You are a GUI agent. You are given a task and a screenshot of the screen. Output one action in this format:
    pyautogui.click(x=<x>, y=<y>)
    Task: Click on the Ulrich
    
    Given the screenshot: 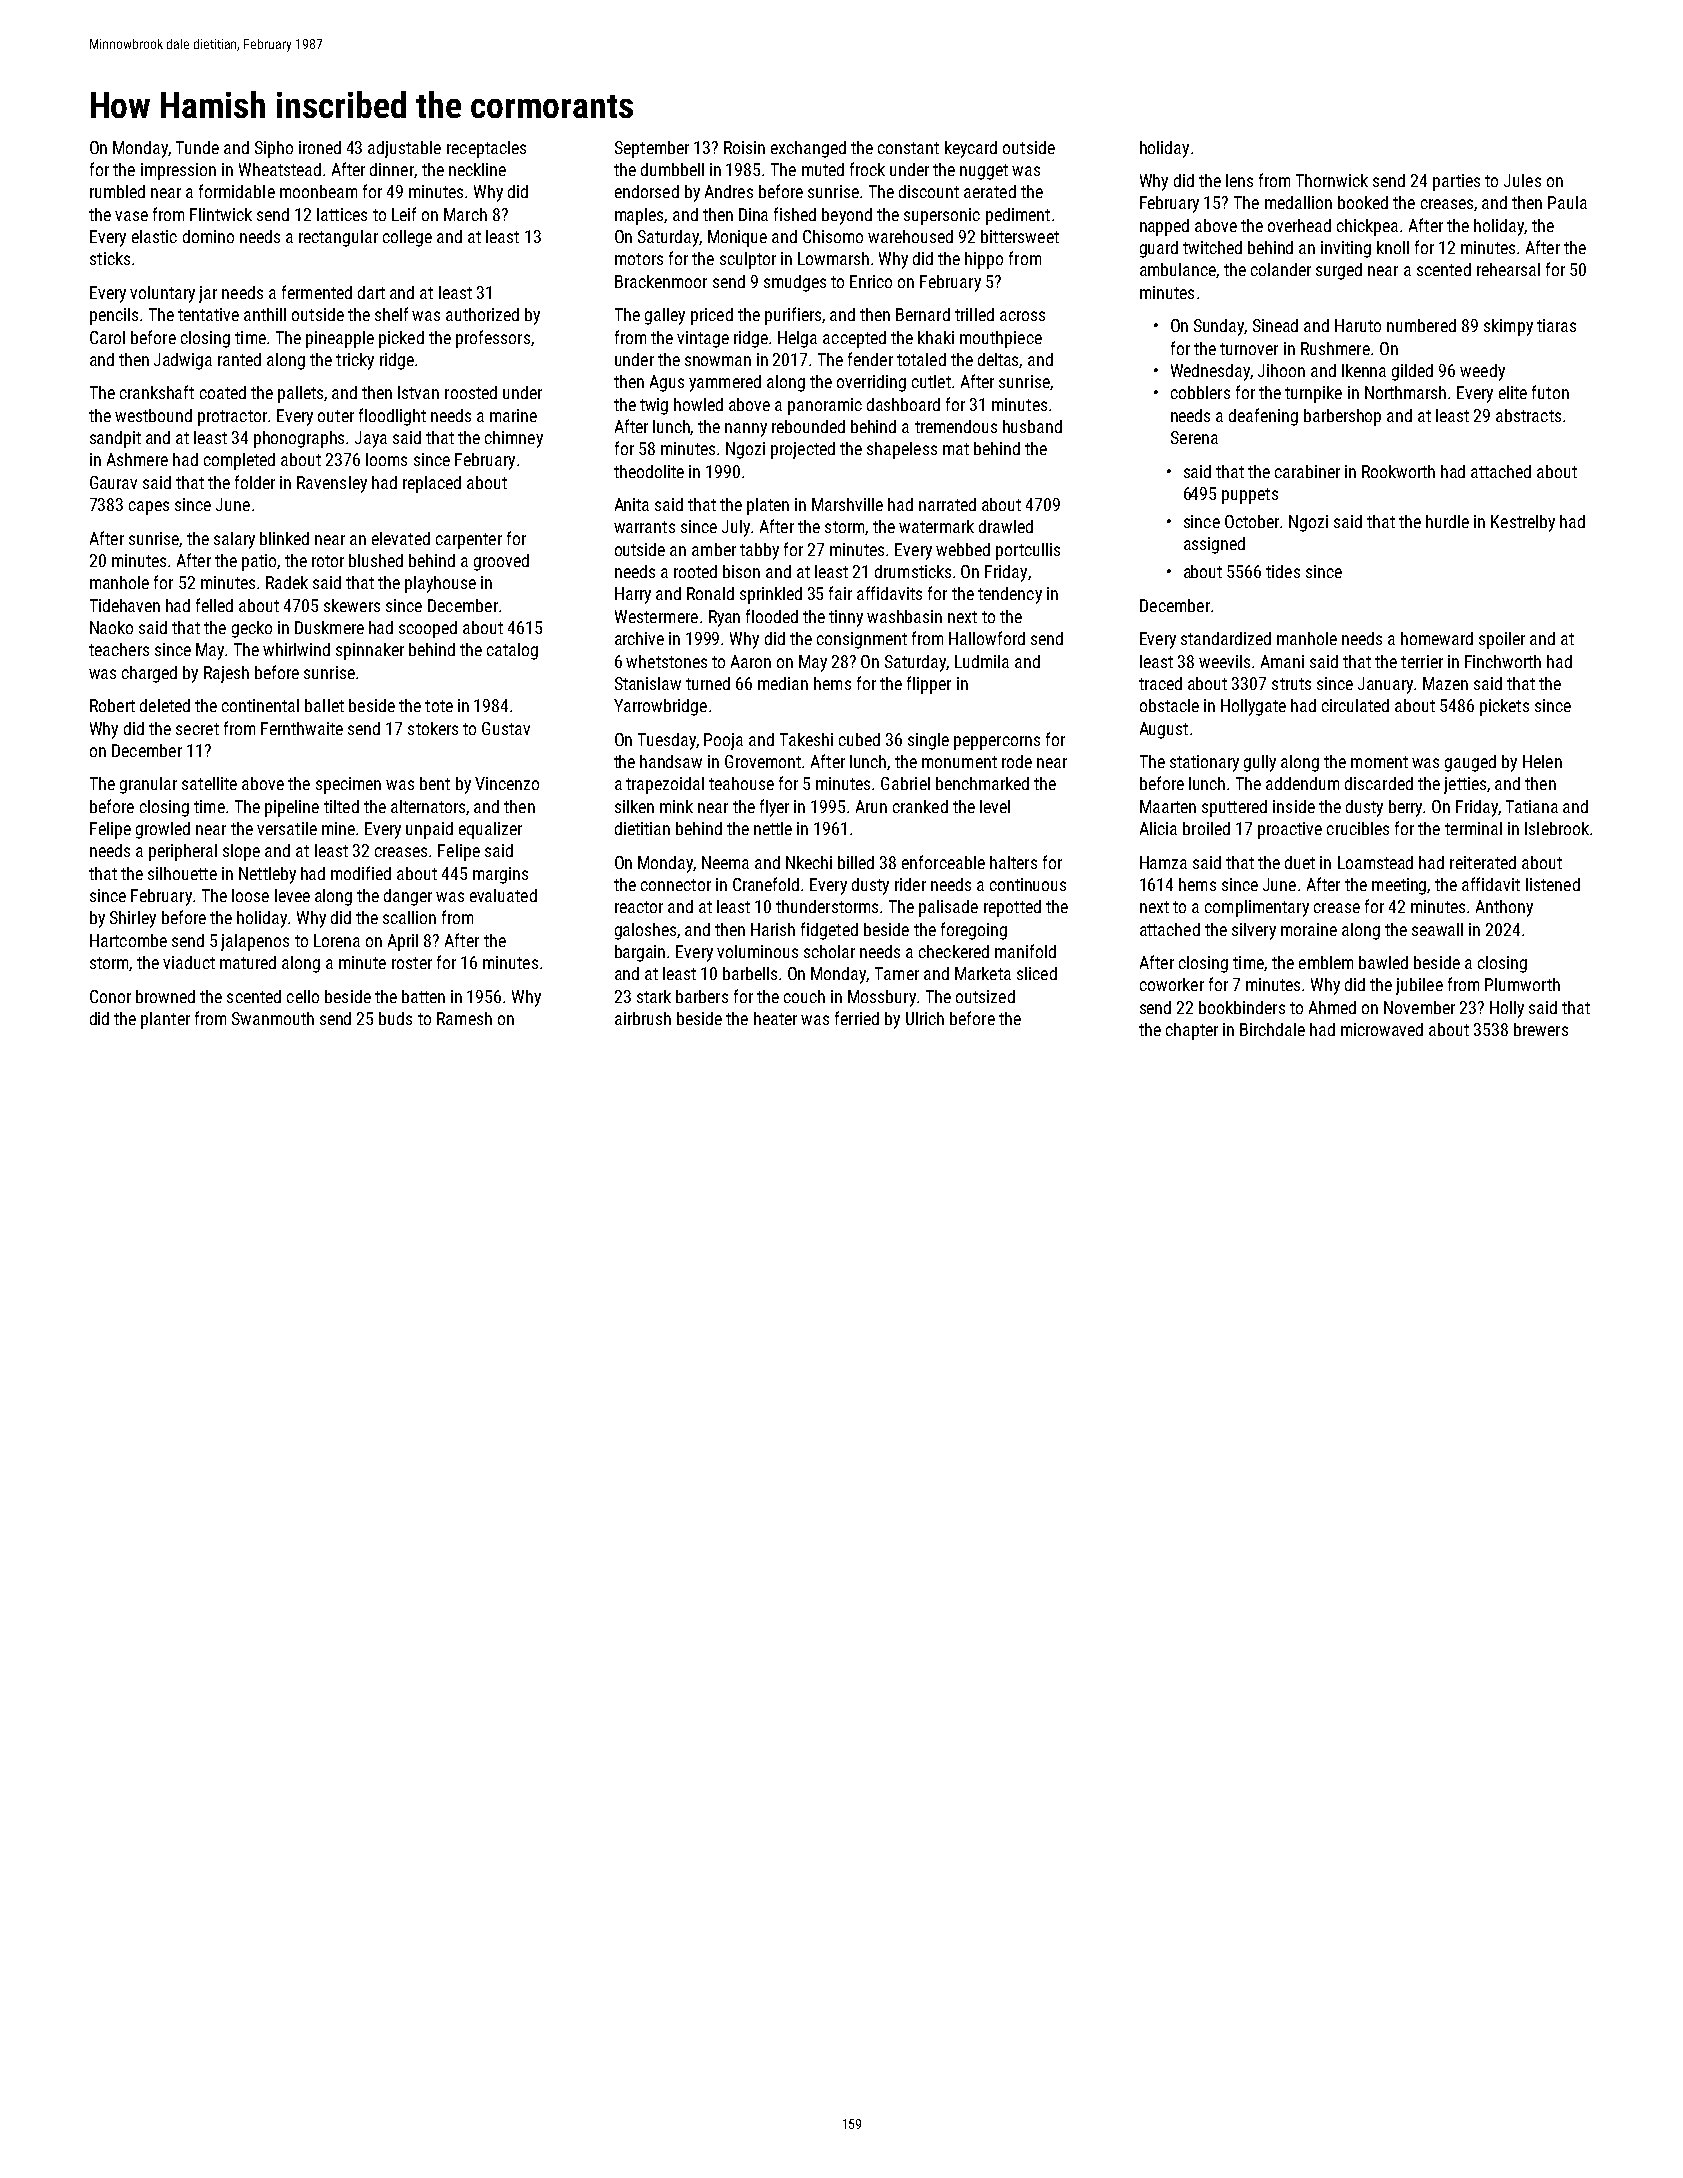 What is the action you would take?
    pyautogui.click(x=925, y=1018)
